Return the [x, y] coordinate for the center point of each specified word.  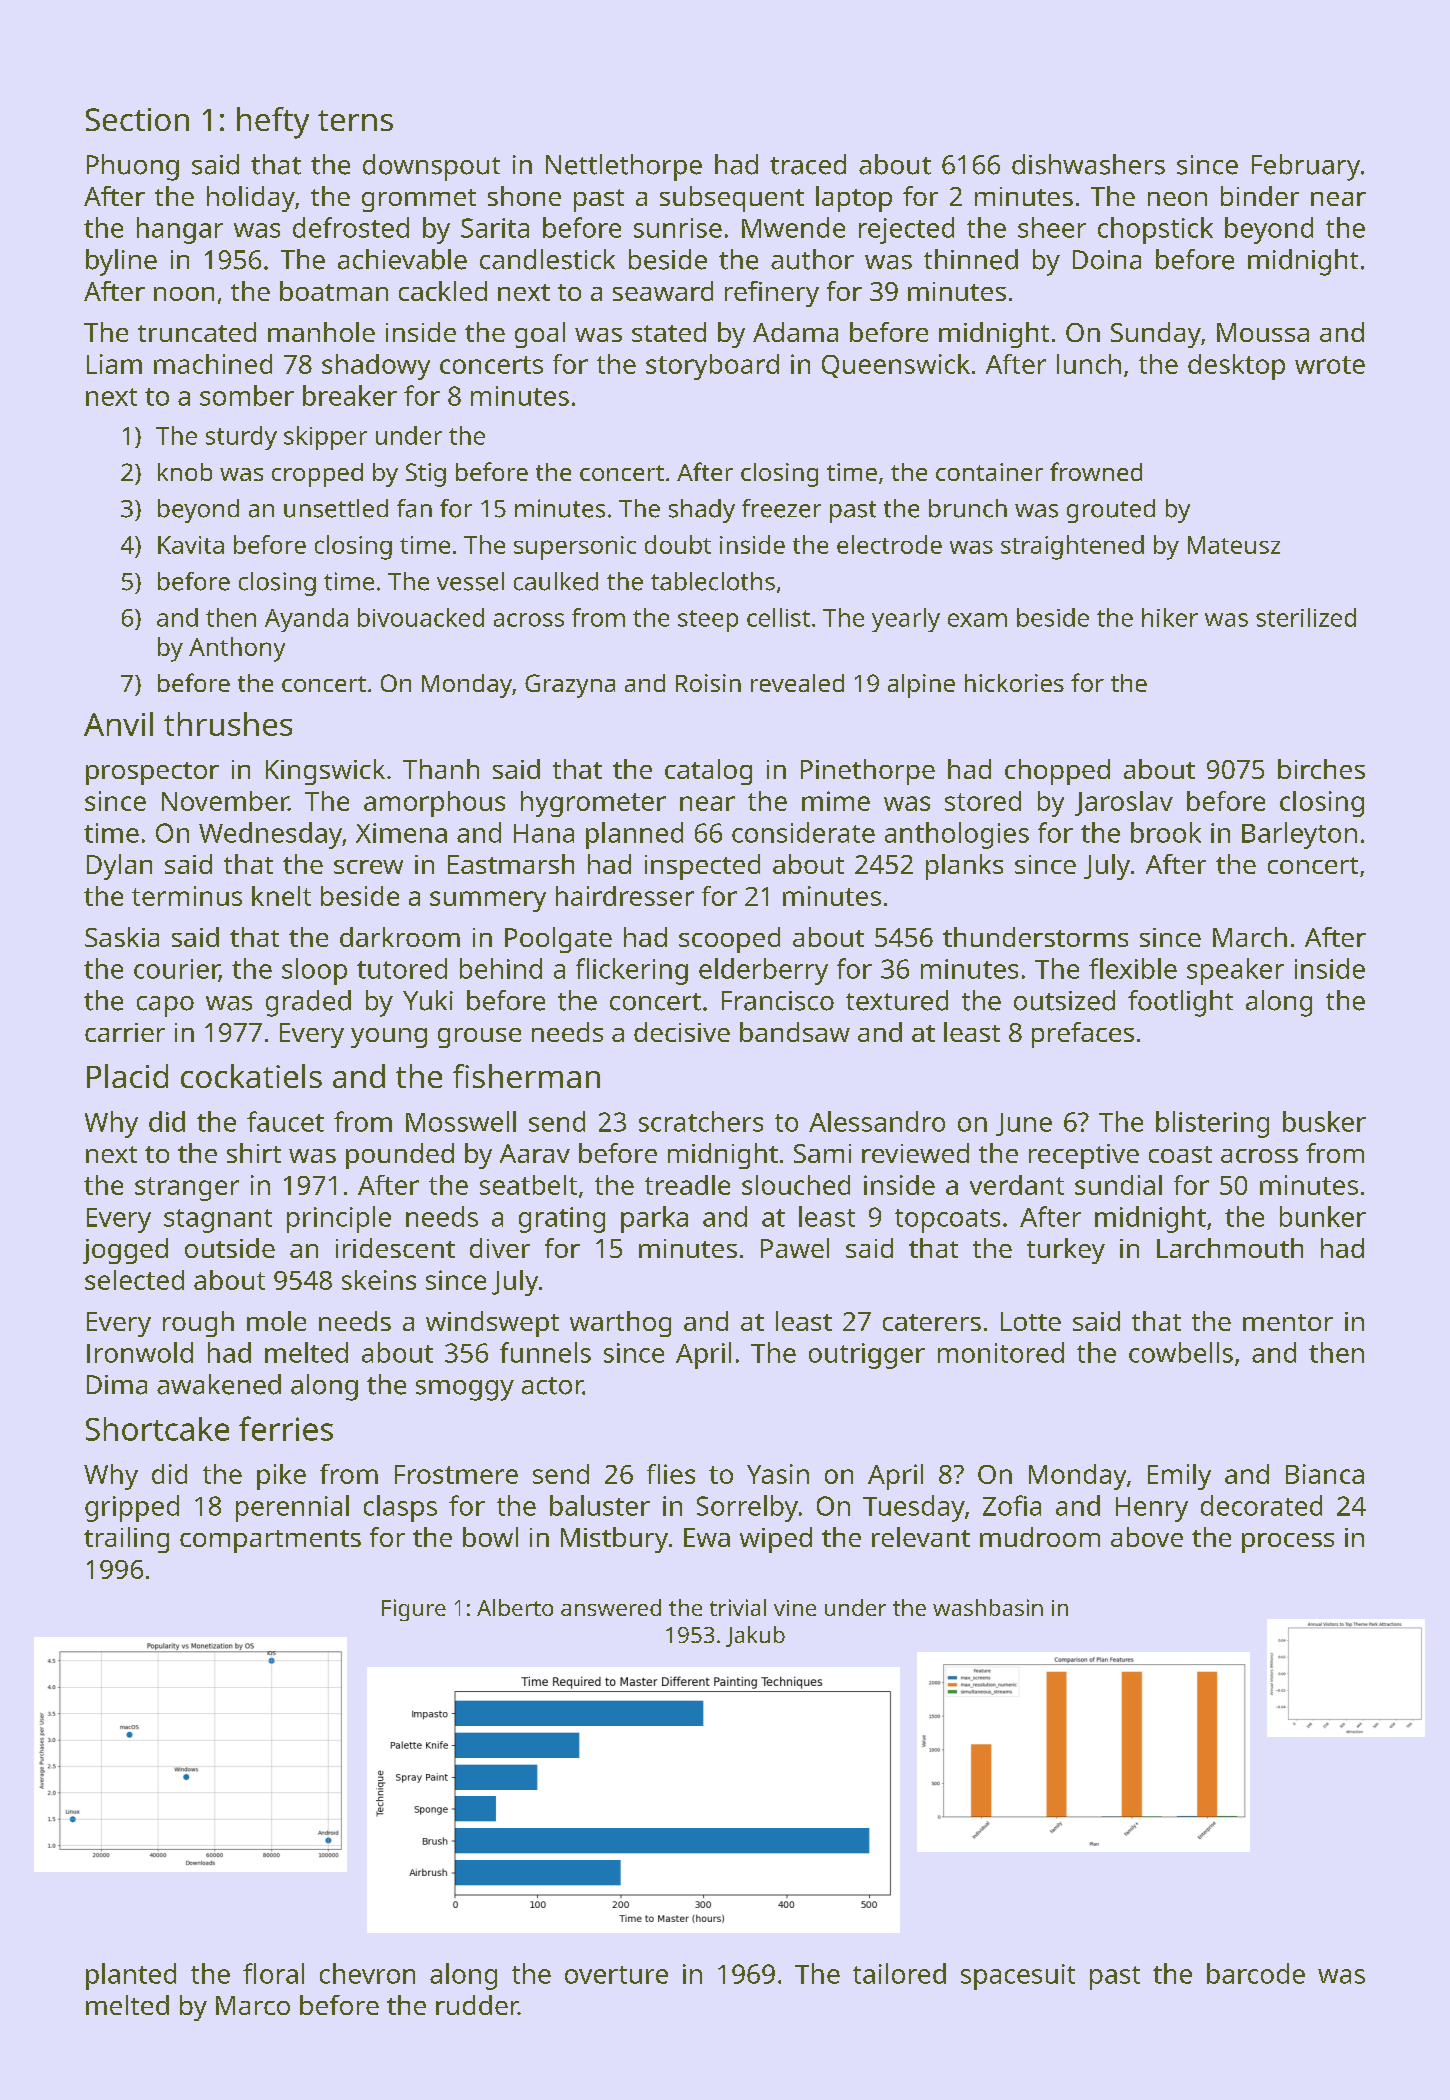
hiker [1170, 617]
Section [137, 119]
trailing [126, 1540]
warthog [620, 1324]
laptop [854, 199]
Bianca [1325, 1474]
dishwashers [1088, 164]
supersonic [575, 548]
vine [795, 1608]
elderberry [763, 971]
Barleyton [1299, 835]
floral [273, 1973]
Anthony [237, 649]
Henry [1152, 1509]
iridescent [395, 1248]
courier [176, 970]
